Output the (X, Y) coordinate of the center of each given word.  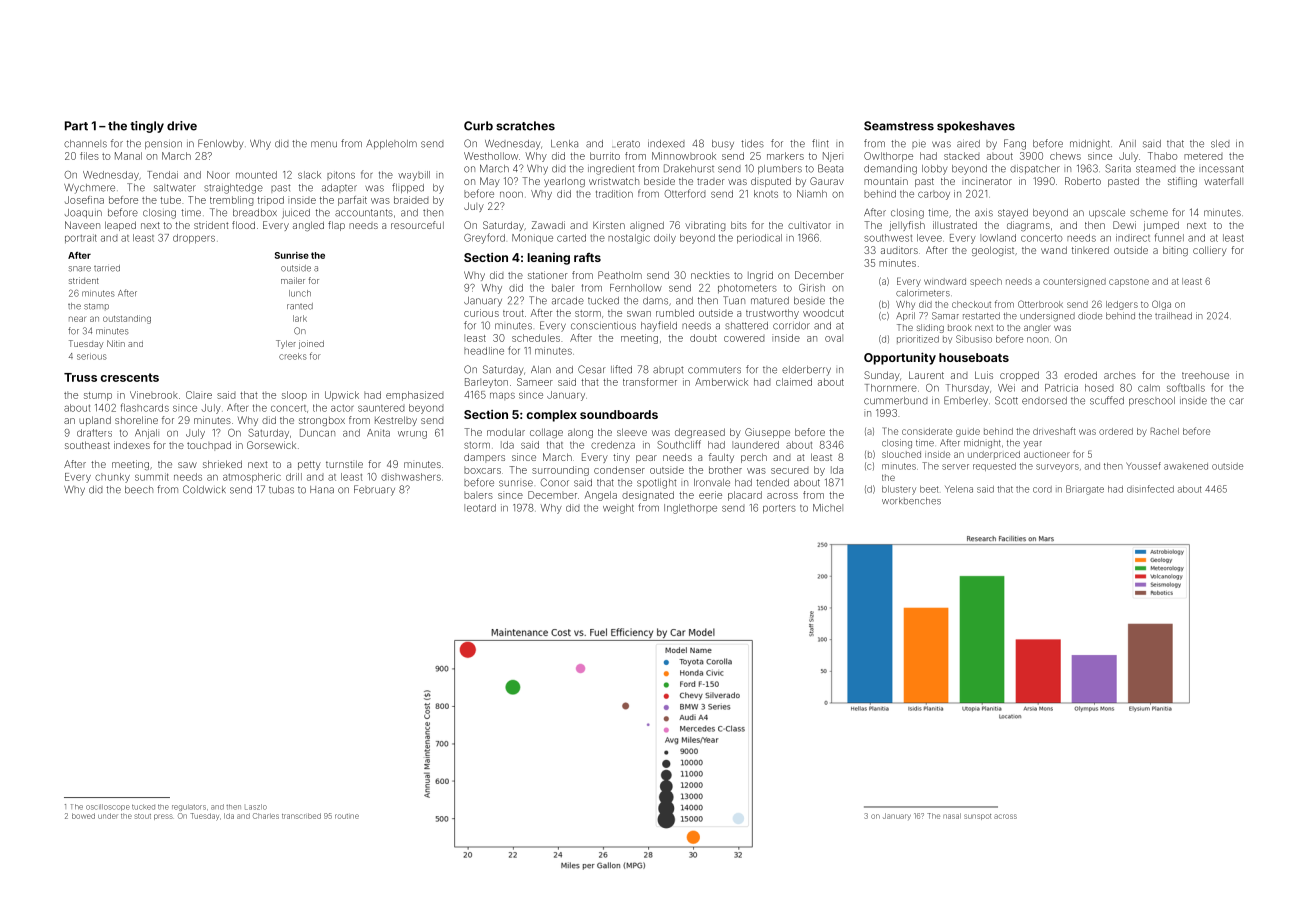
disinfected (1150, 489)
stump (98, 396)
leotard (480, 508)
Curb (478, 126)
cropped (1019, 376)
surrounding (560, 471)
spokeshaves (976, 127)
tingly (147, 127)
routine (347, 816)
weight (618, 509)
